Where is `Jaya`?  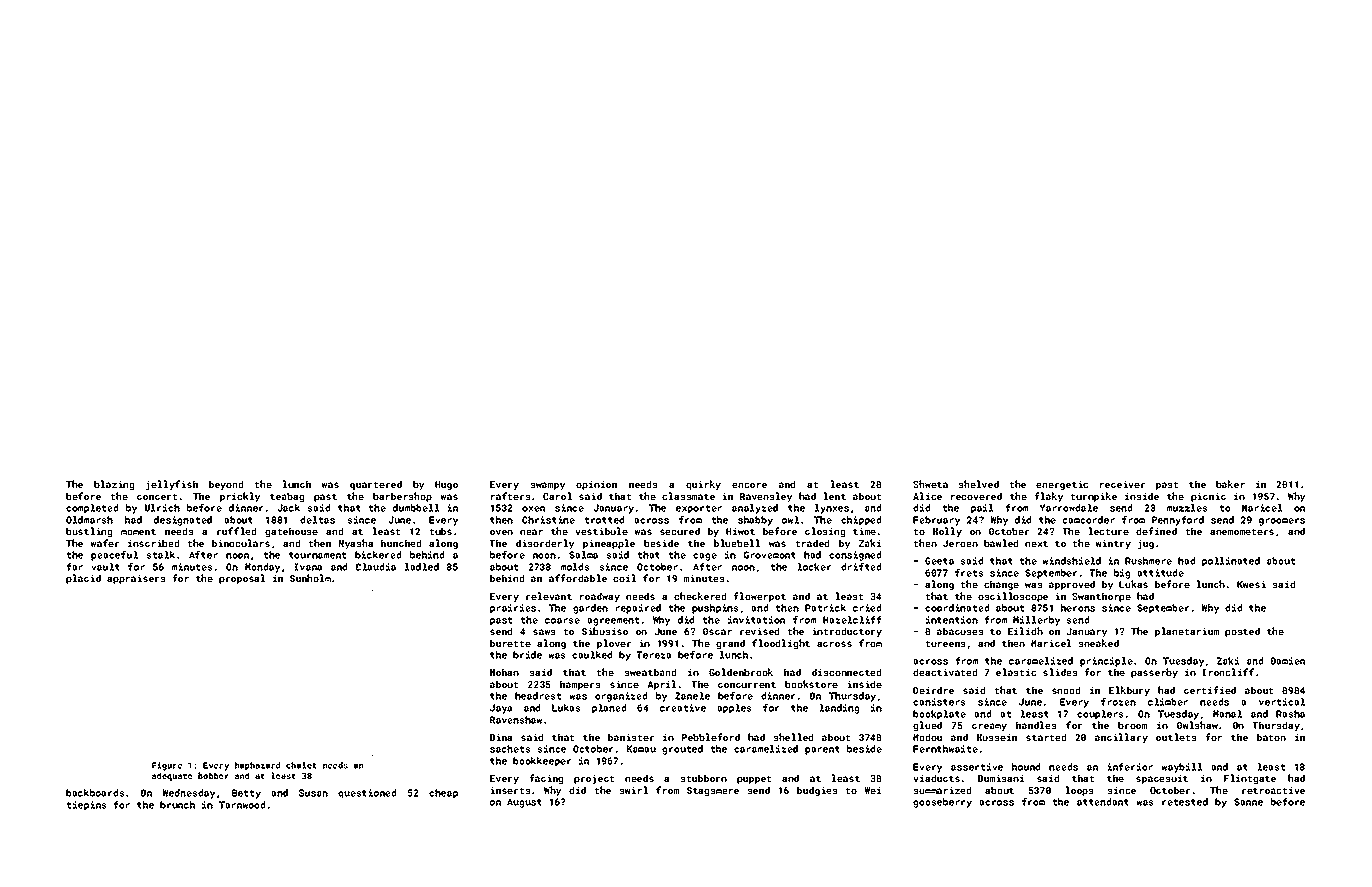 Jaya is located at coordinates (501, 709).
